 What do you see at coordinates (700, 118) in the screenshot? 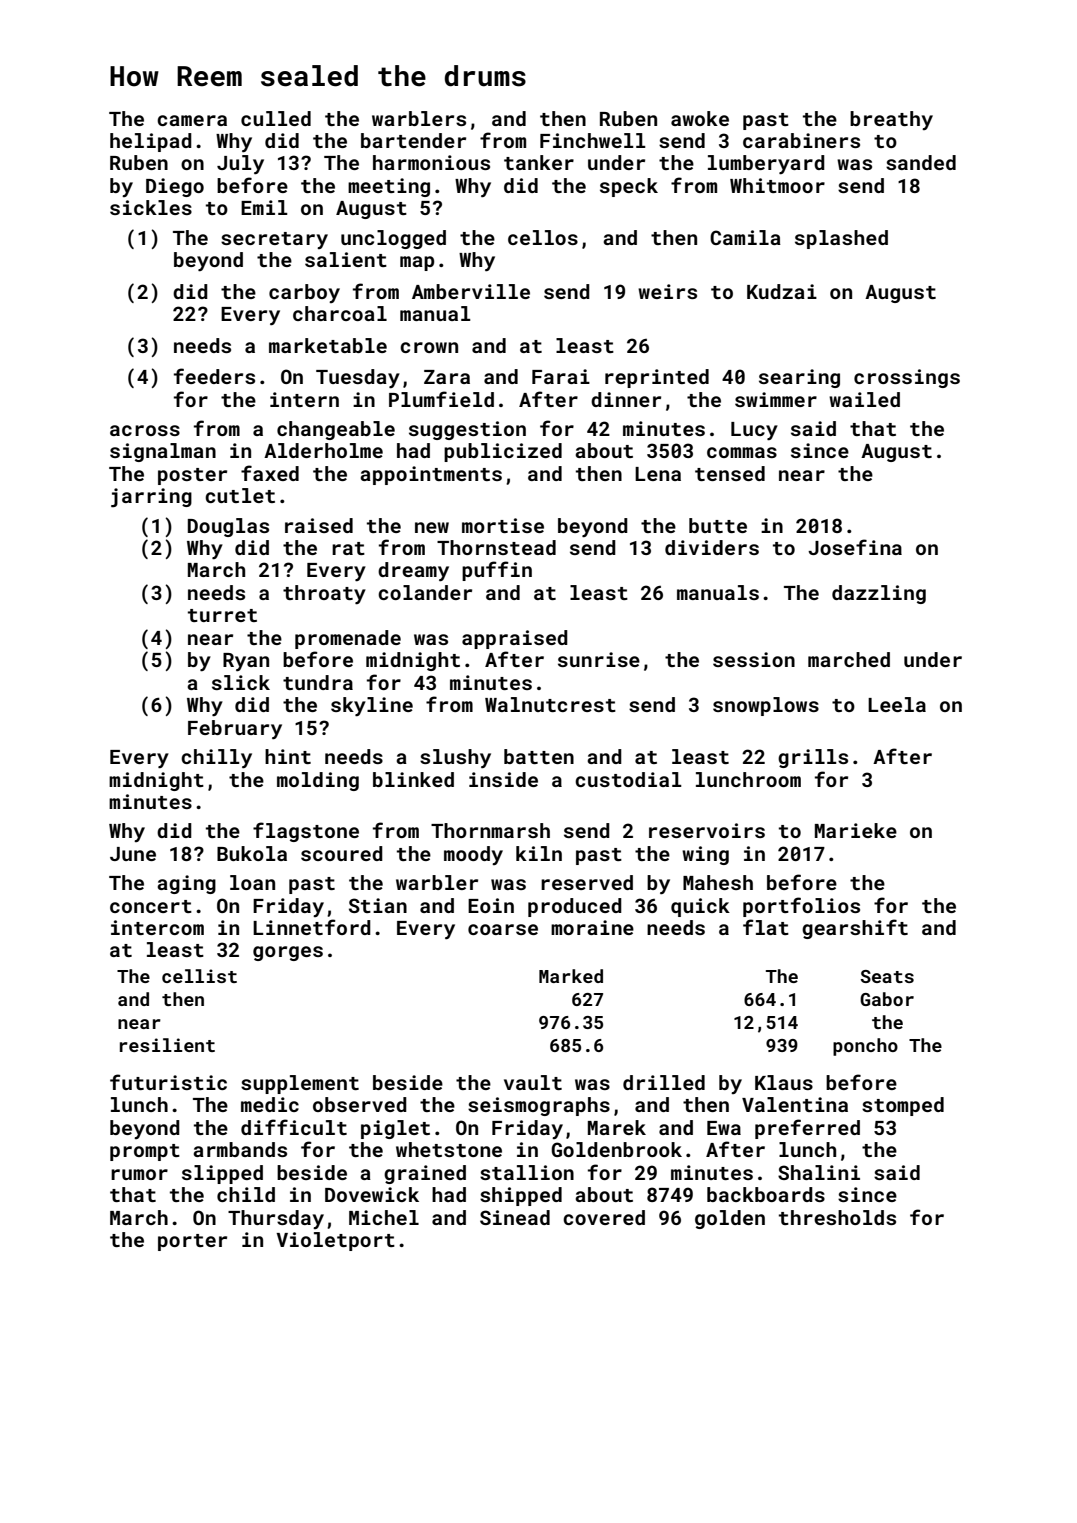
I see `awoke` at bounding box center [700, 118].
